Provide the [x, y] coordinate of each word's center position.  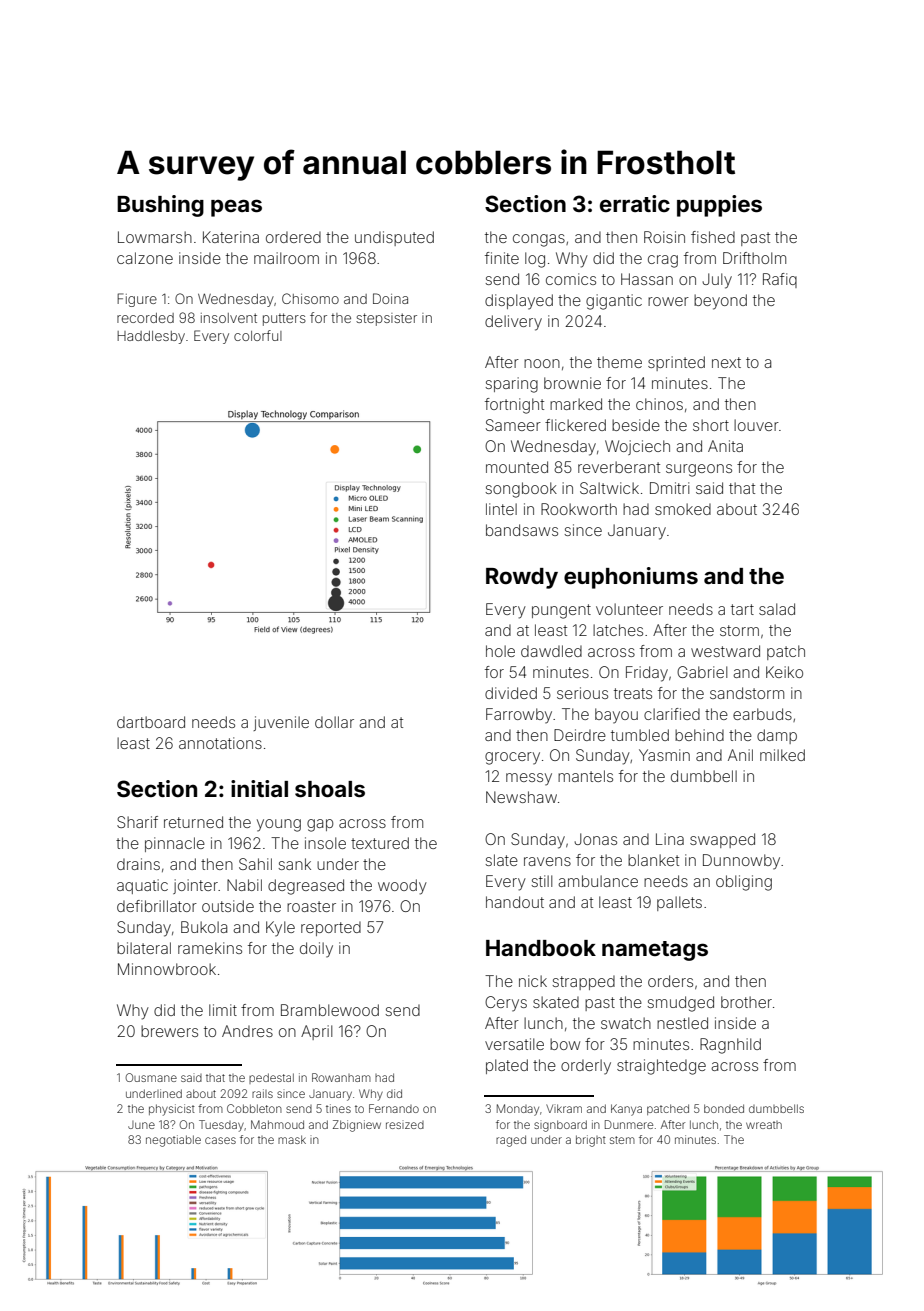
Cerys [506, 1004]
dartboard [151, 722]
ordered [293, 237]
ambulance [598, 881]
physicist [172, 1110]
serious [582, 693]
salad [777, 609]
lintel [501, 509]
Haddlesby [151, 337]
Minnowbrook [167, 969]
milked [782, 755]
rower [668, 301]
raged [511, 1141]
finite [502, 258]
